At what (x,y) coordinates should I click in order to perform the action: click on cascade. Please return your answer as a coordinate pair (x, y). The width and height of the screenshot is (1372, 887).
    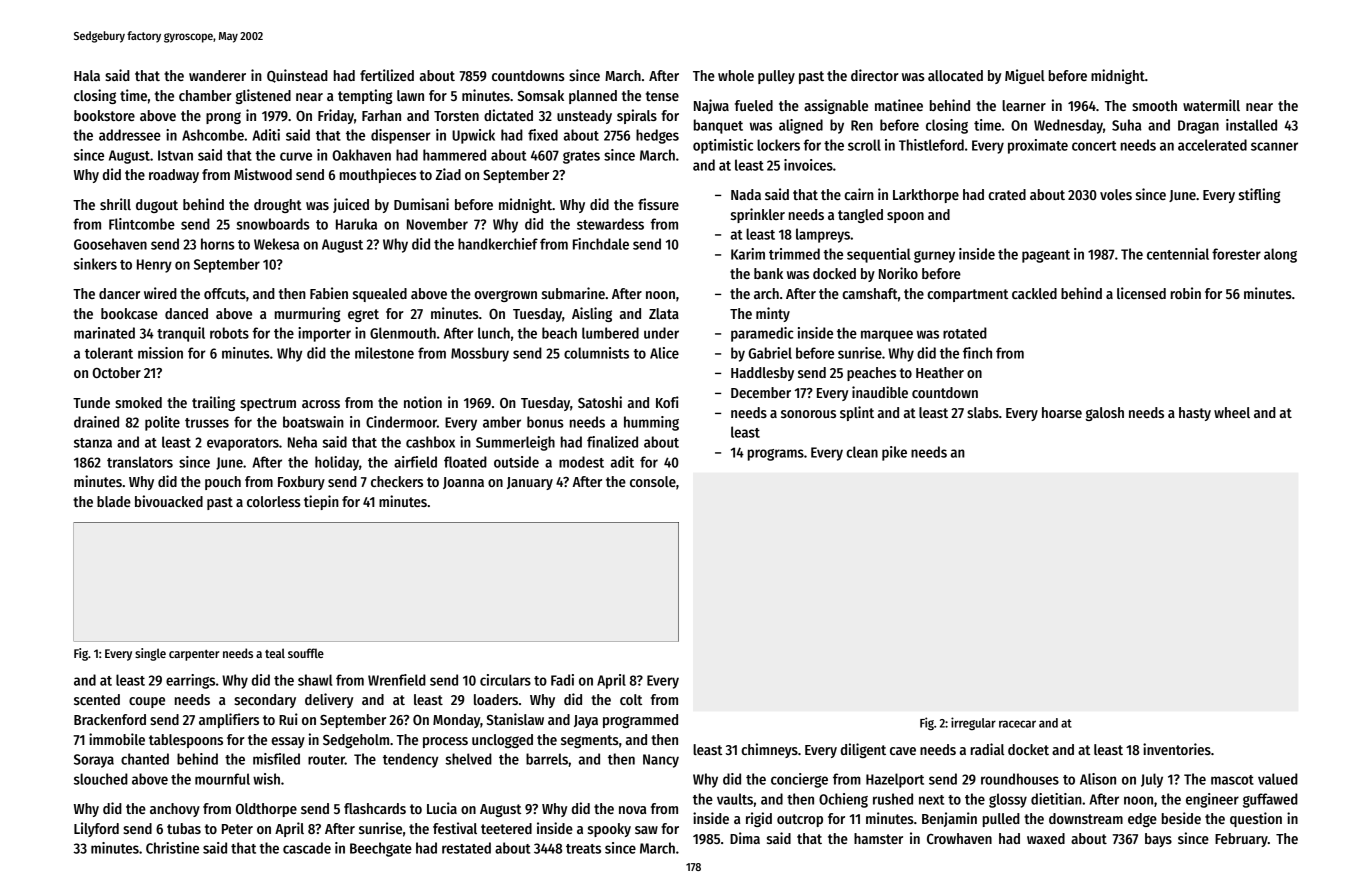
    Looking at the image, I should click on (307, 848).
